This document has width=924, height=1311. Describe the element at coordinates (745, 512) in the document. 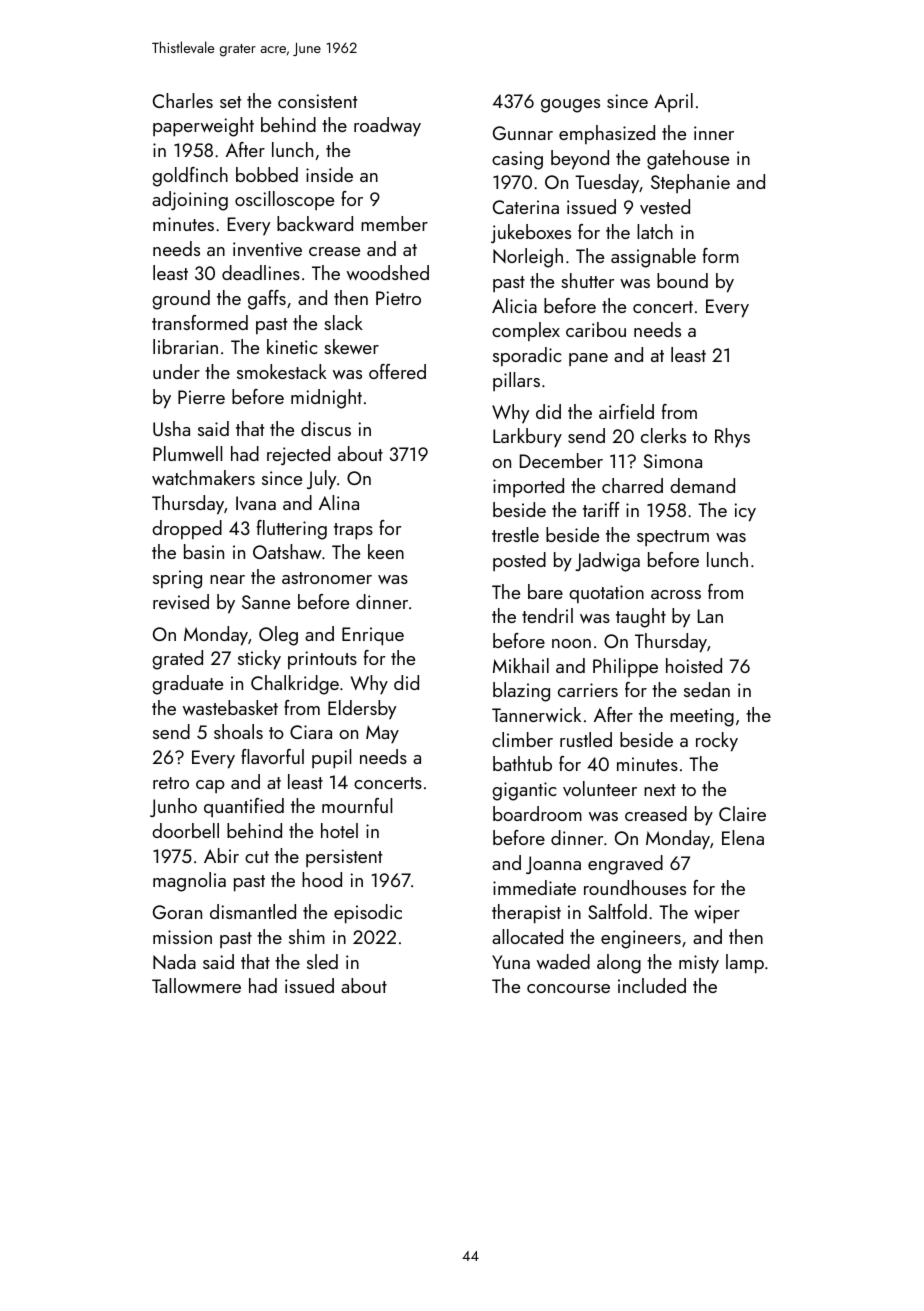

I see `icy` at that location.
